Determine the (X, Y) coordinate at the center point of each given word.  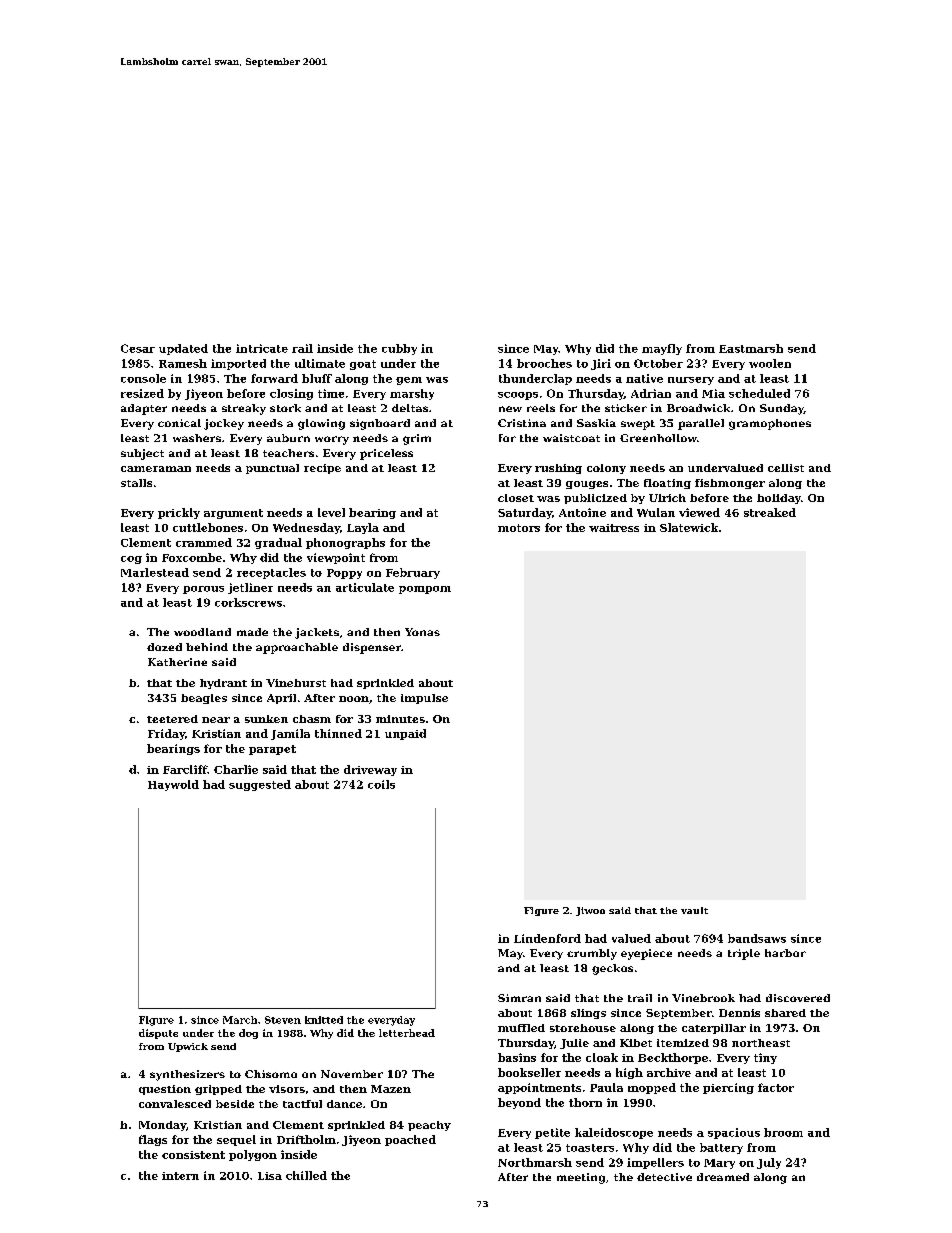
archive (669, 1072)
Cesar (138, 348)
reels (541, 408)
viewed (699, 512)
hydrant (223, 684)
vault (694, 910)
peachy (429, 1126)
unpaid (405, 734)
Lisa (270, 1176)
